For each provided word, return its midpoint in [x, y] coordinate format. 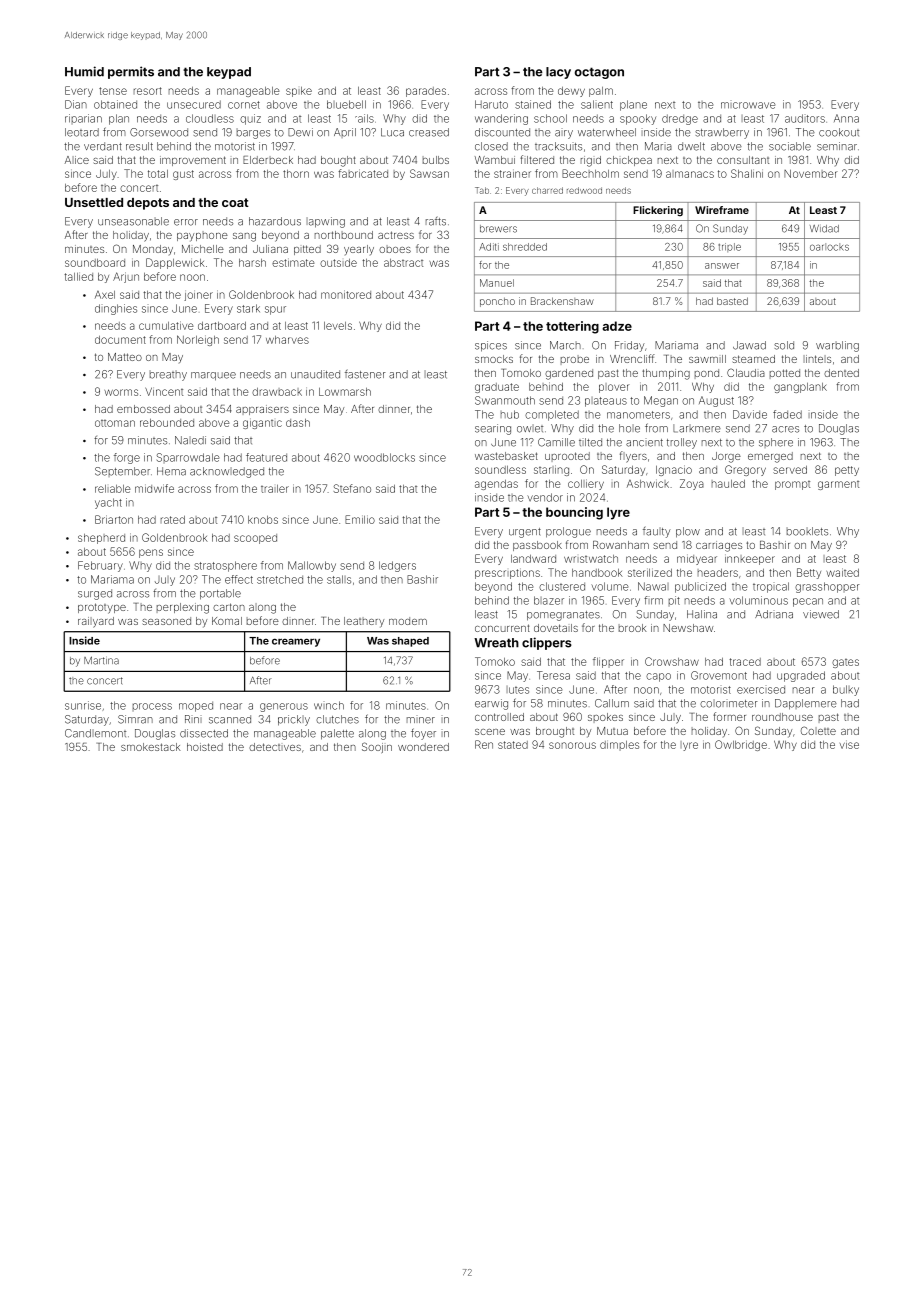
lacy [558, 73]
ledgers [397, 566]
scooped [255, 539]
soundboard [95, 263]
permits [131, 72]
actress [396, 235]
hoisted [205, 747]
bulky [846, 690]
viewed [821, 614]
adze [617, 326]
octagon [599, 73]
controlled [499, 717]
